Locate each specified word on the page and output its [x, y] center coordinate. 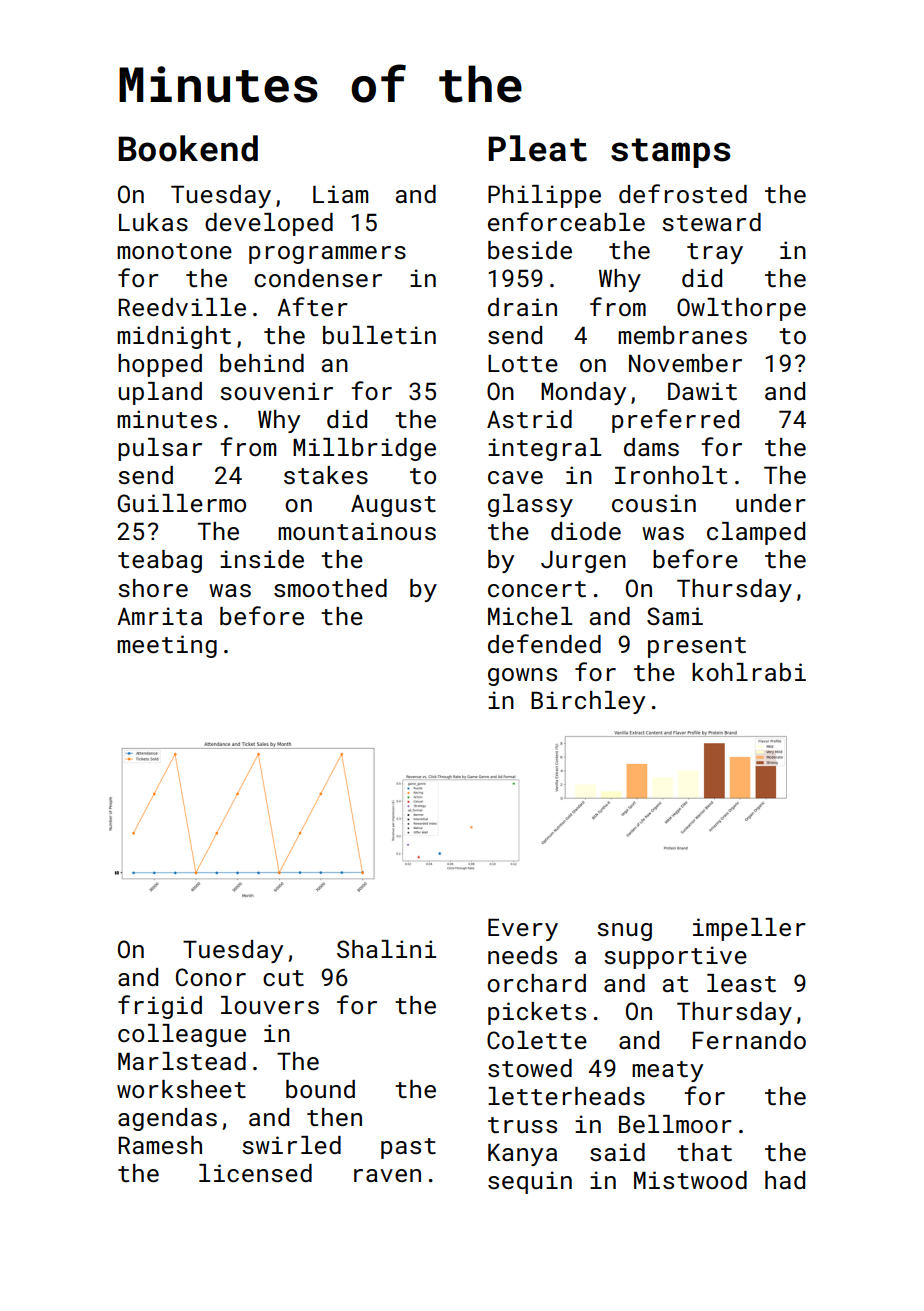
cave [515, 477]
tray [715, 253]
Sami [675, 616]
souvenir [276, 391]
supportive [675, 957]
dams [651, 447]
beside [530, 250]
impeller [749, 929]
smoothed [330, 588]
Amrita [159, 616]
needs [522, 955]
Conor [211, 977]
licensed [255, 1173]
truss [522, 1125]
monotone [174, 251]
